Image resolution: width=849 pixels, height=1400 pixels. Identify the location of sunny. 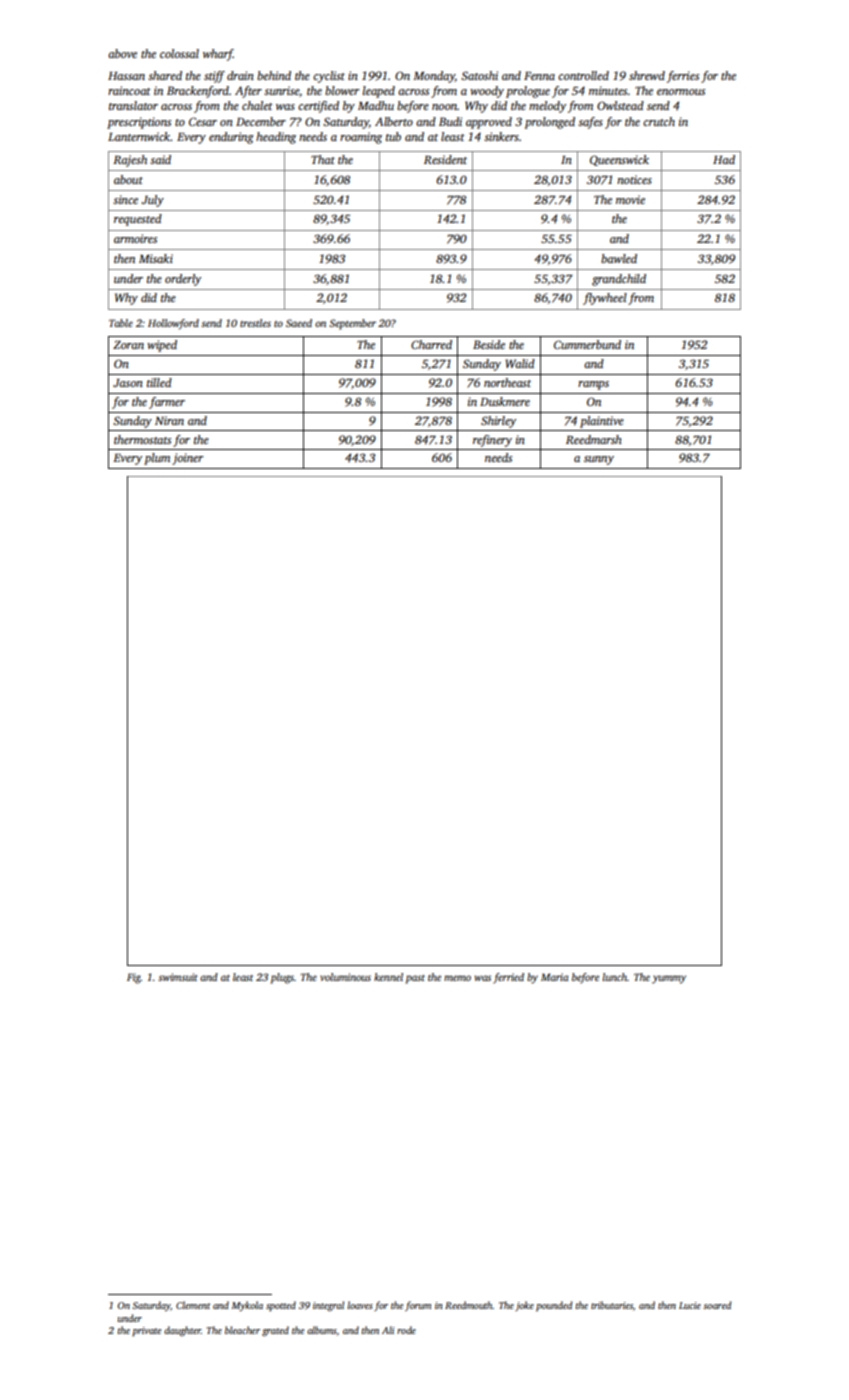
(599, 460).
